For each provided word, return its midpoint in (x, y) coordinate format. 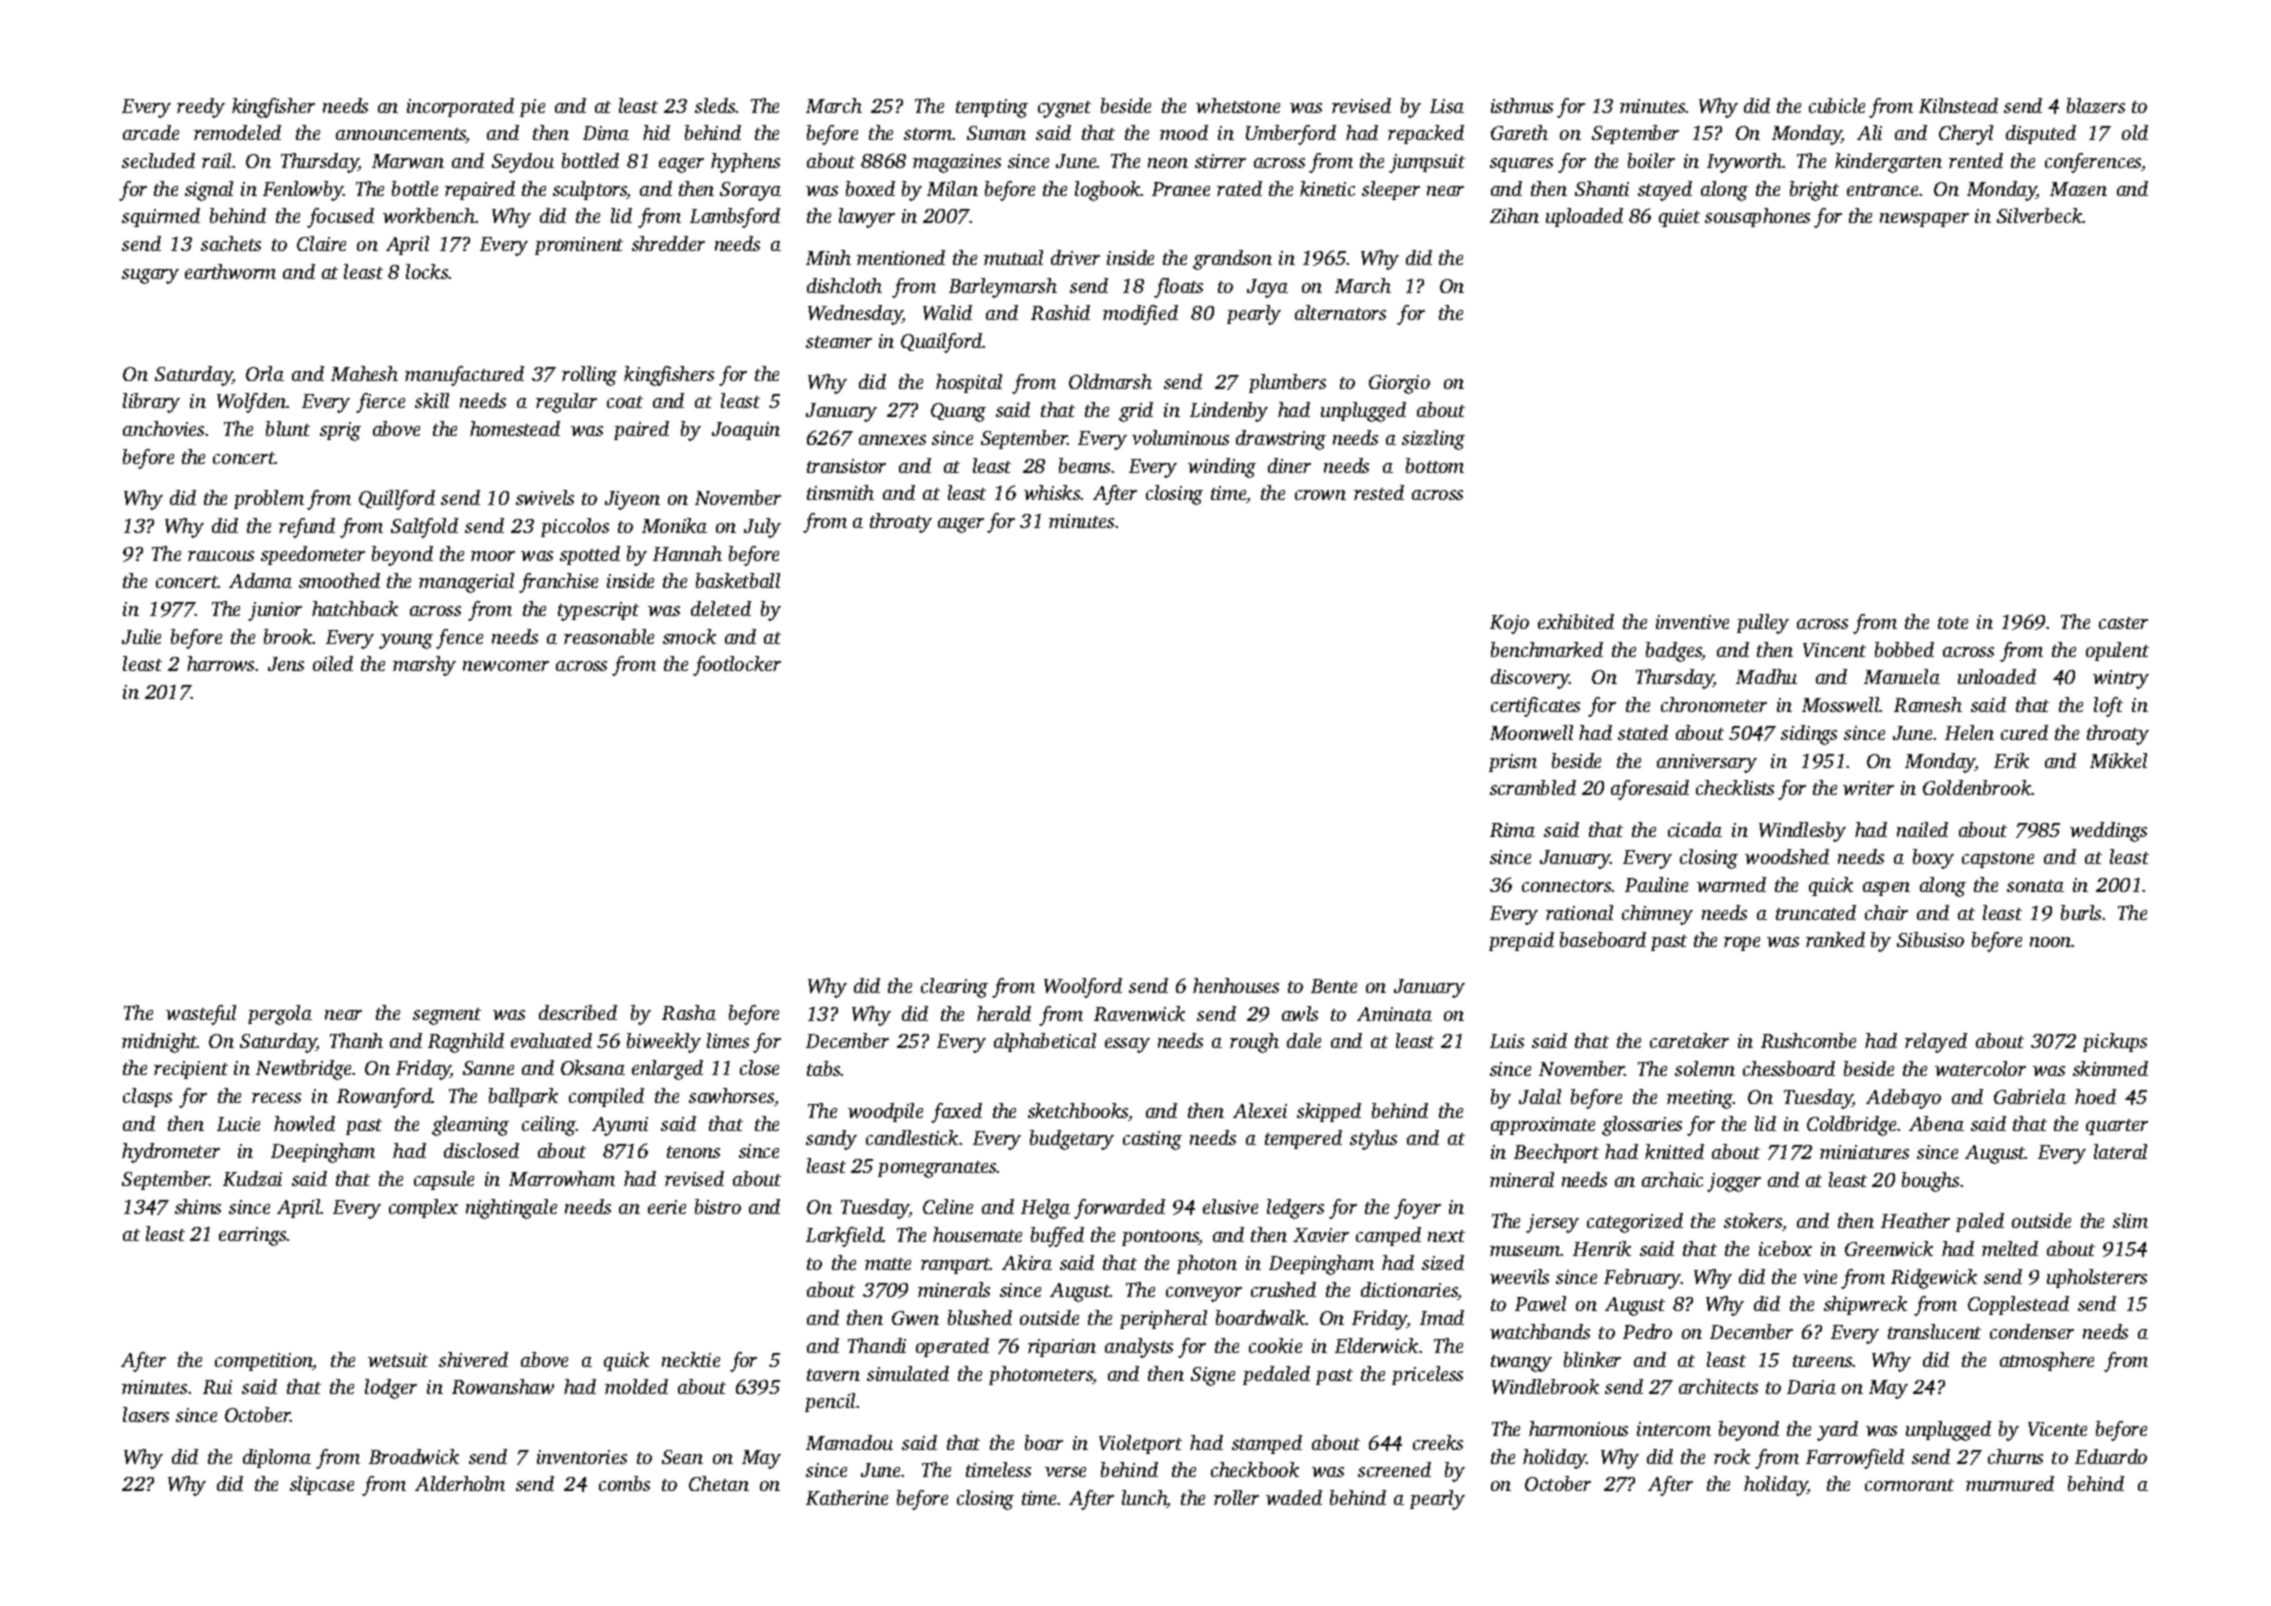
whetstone (1238, 105)
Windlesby (1802, 832)
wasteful (201, 1015)
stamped (1267, 1444)
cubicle (1837, 105)
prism (1513, 763)
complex (423, 1208)
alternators (1340, 312)
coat (625, 402)
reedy (201, 108)
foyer (1417, 1209)
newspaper (1924, 220)
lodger (391, 1389)
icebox (1785, 1248)
